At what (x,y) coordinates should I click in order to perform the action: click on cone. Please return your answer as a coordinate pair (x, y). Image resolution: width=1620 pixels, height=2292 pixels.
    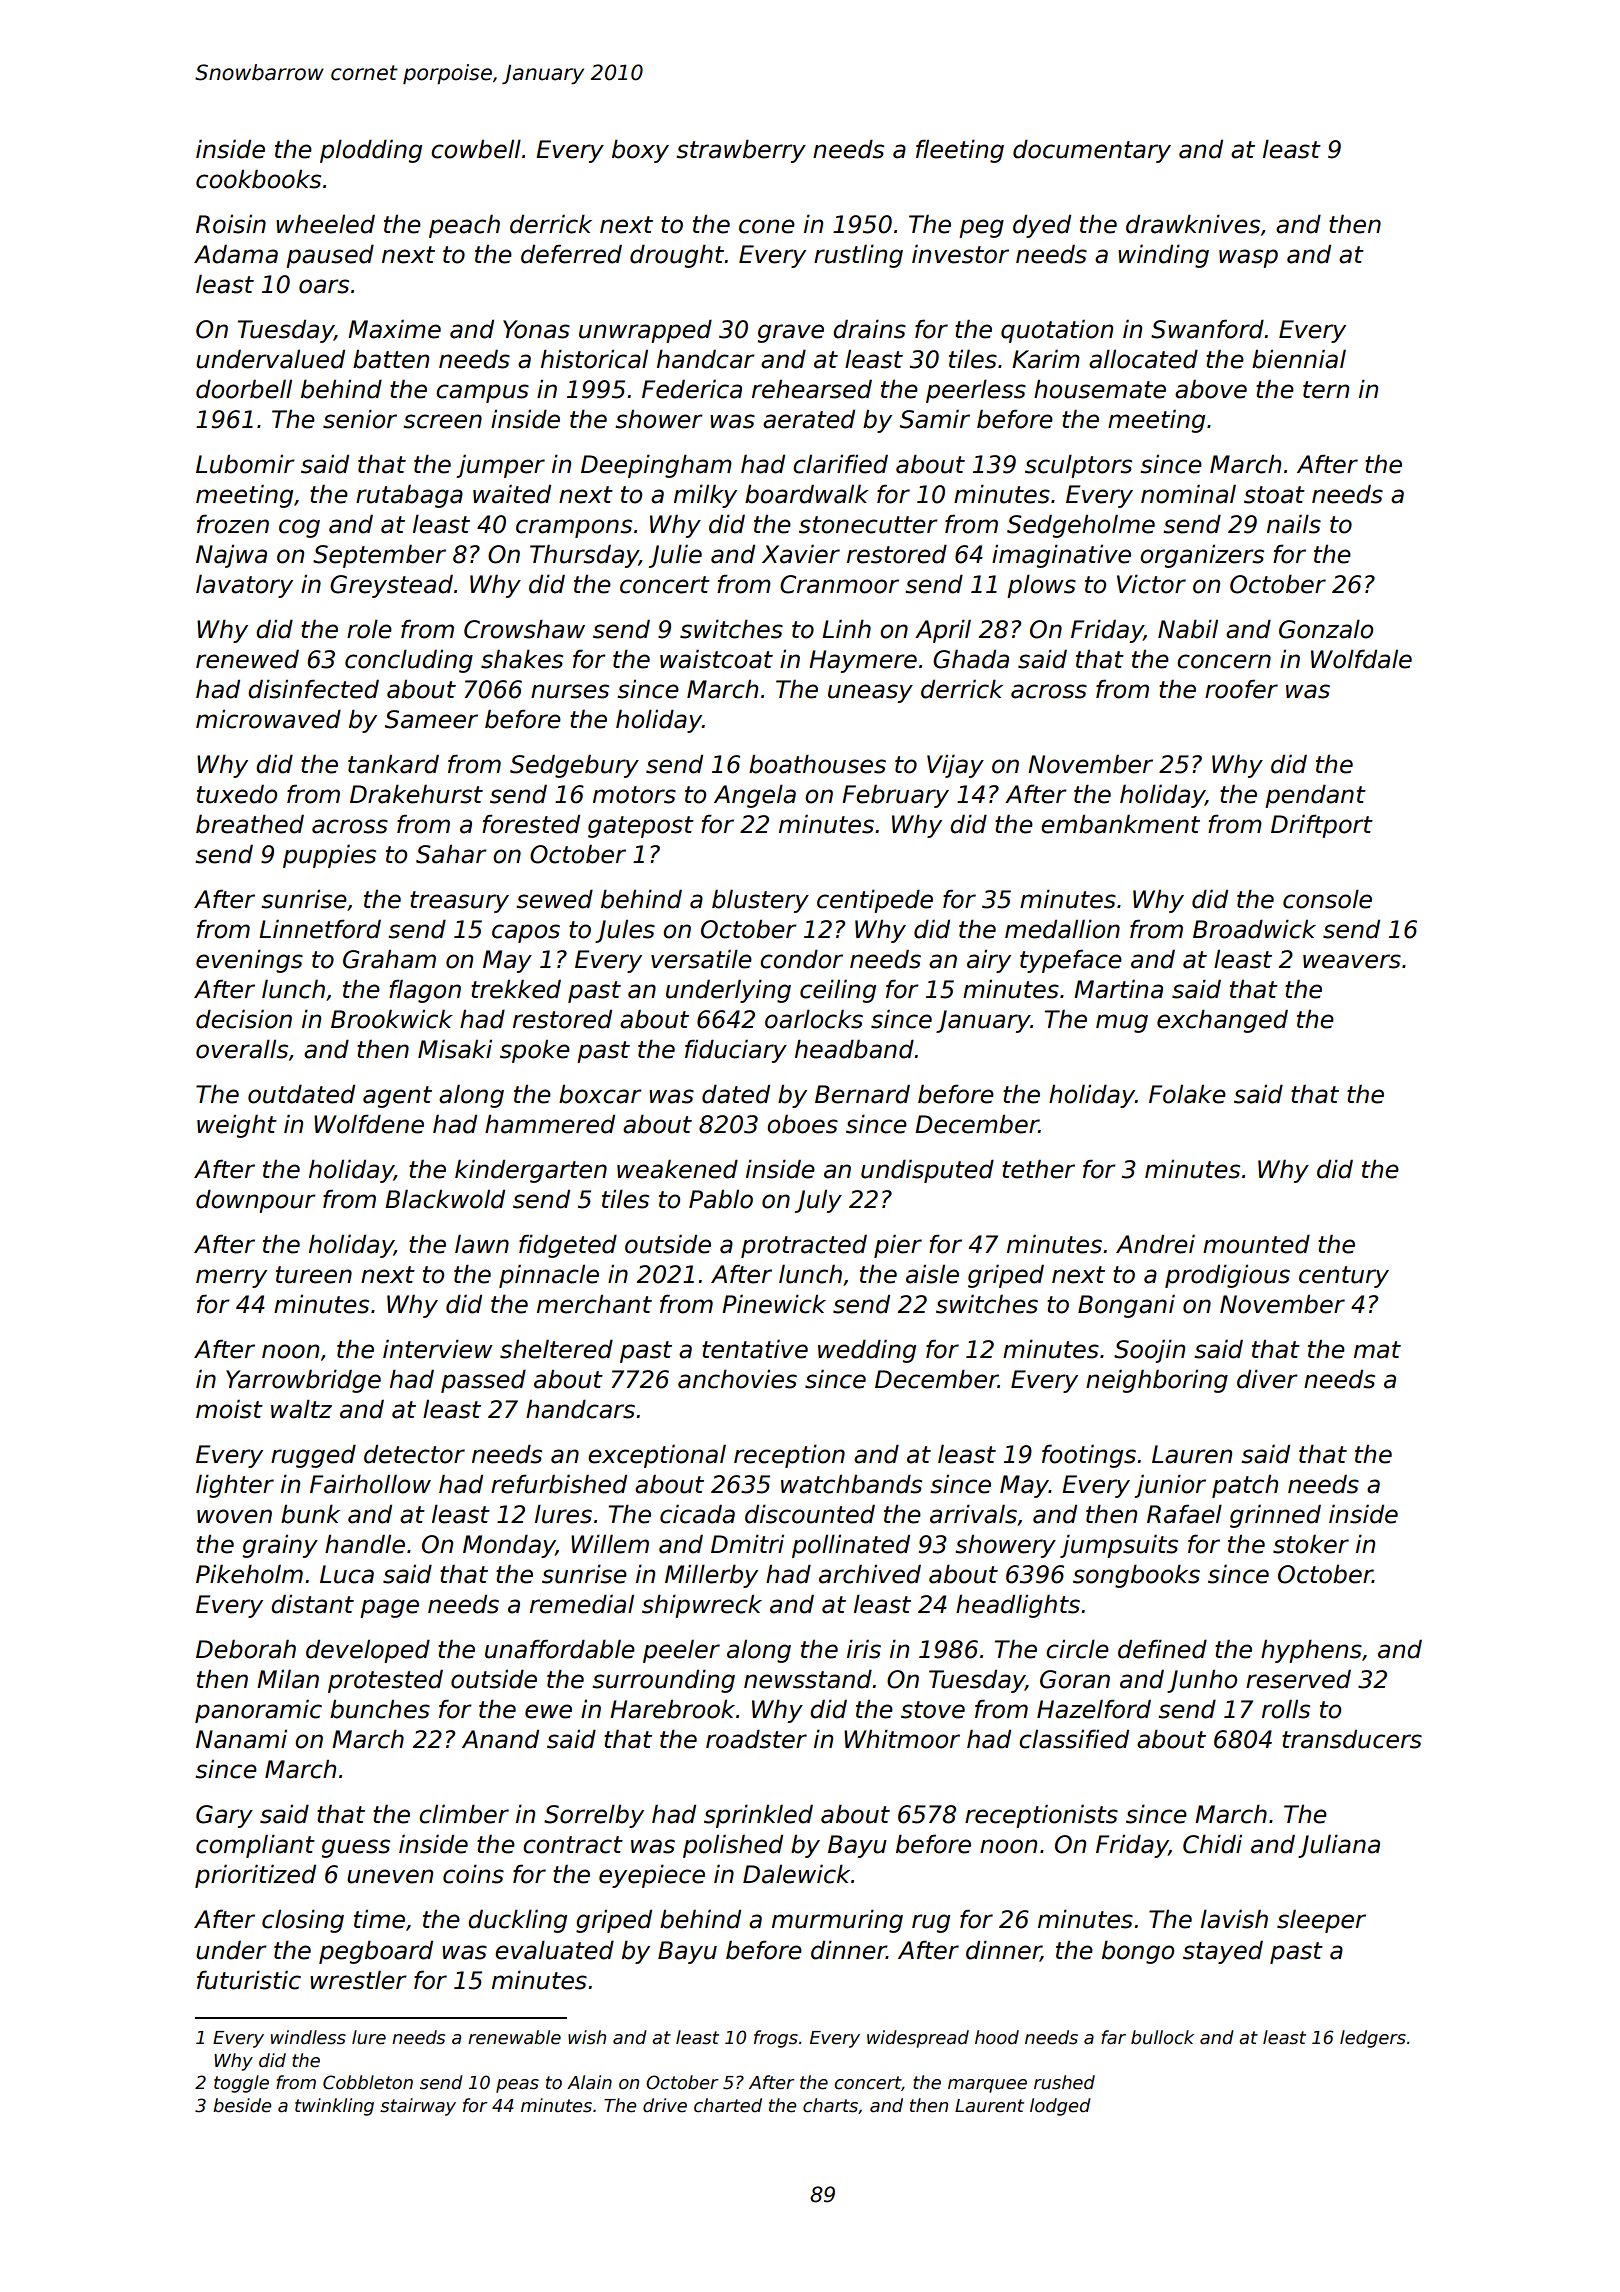
    Looking at the image, I should click on (767, 226).
